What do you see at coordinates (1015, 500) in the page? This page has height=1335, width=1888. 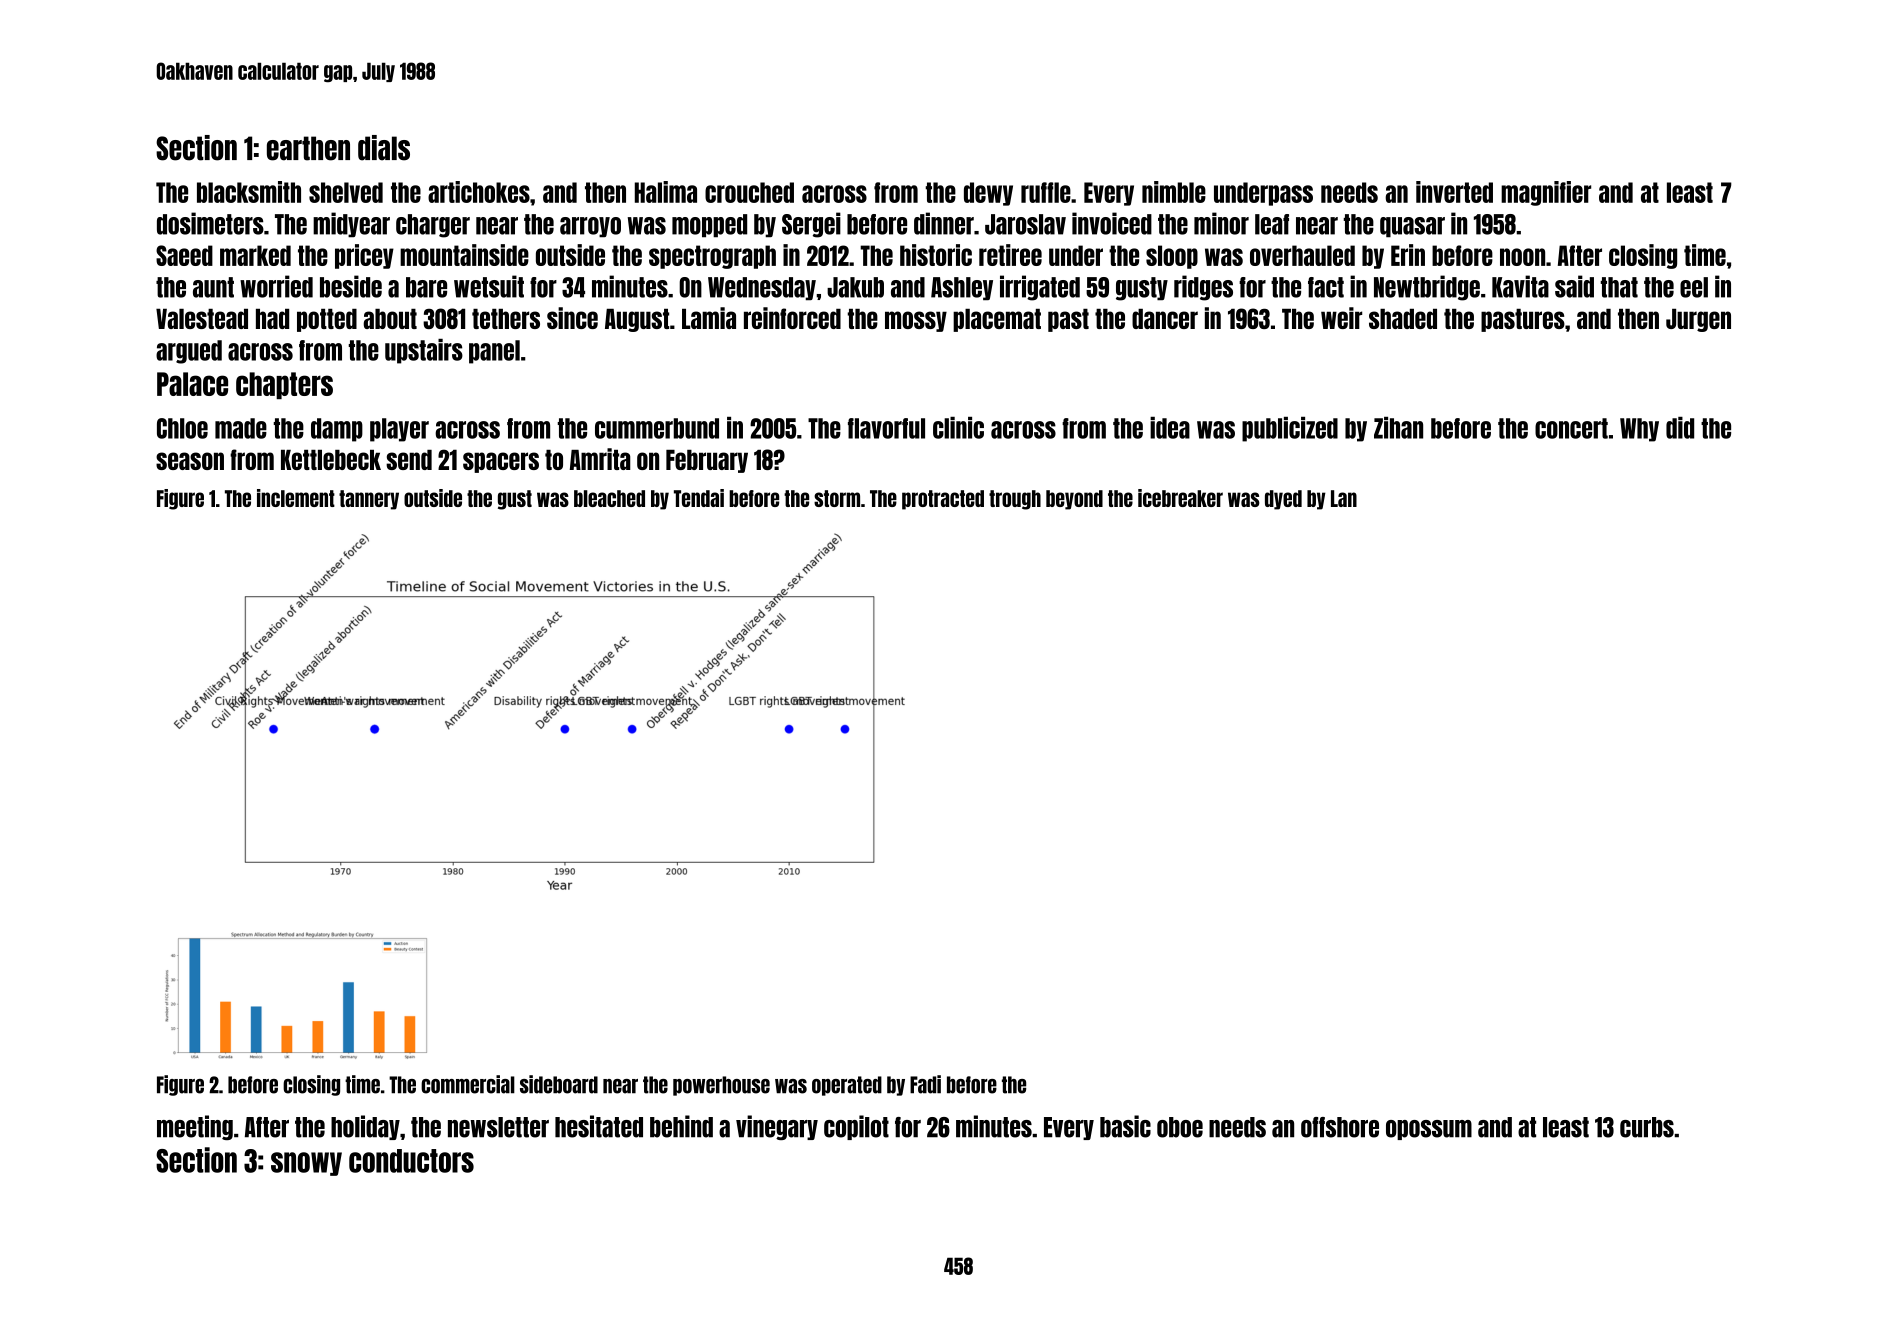 I see `trough` at bounding box center [1015, 500].
